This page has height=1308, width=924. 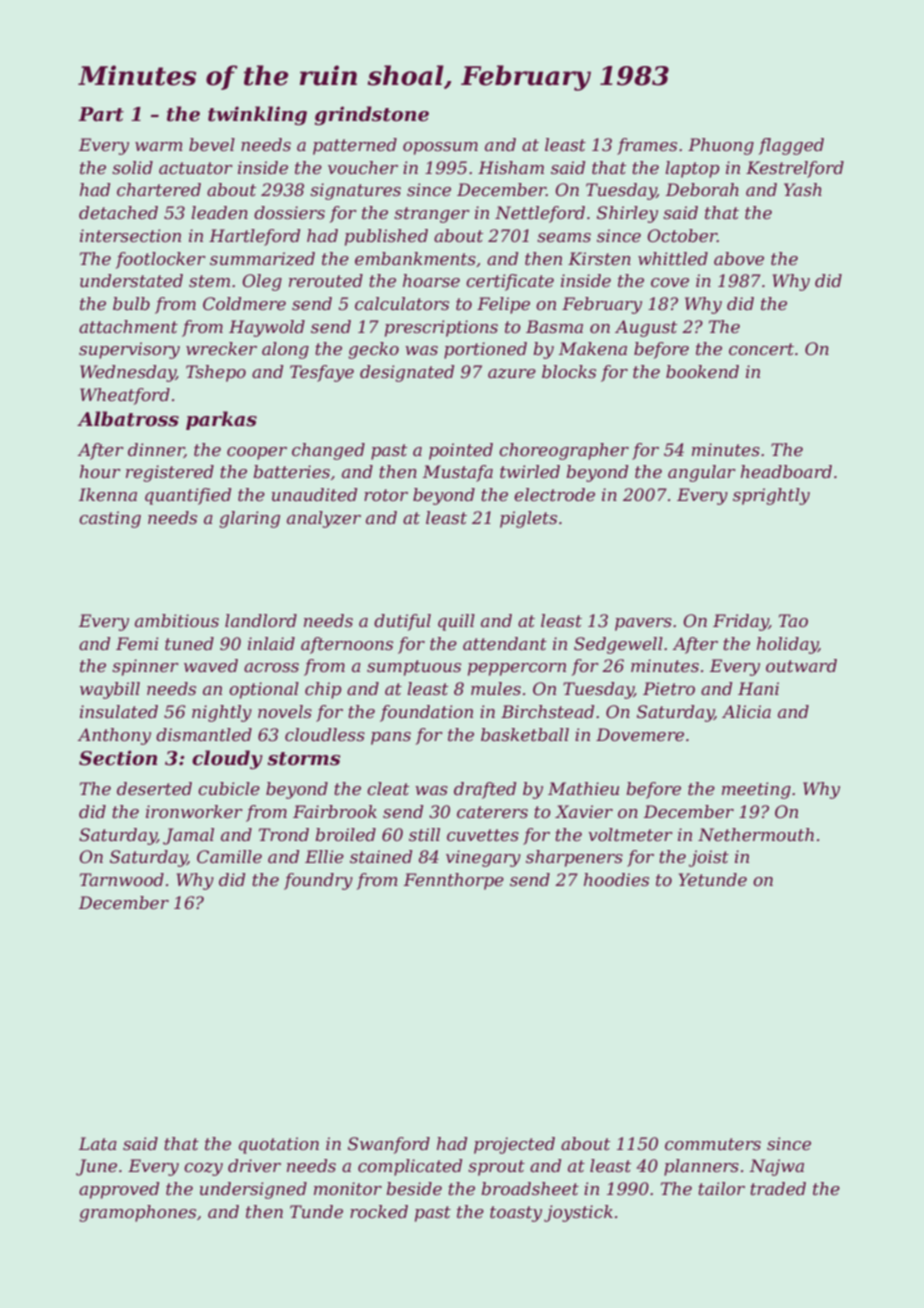 I want to click on opossum, so click(x=440, y=148).
